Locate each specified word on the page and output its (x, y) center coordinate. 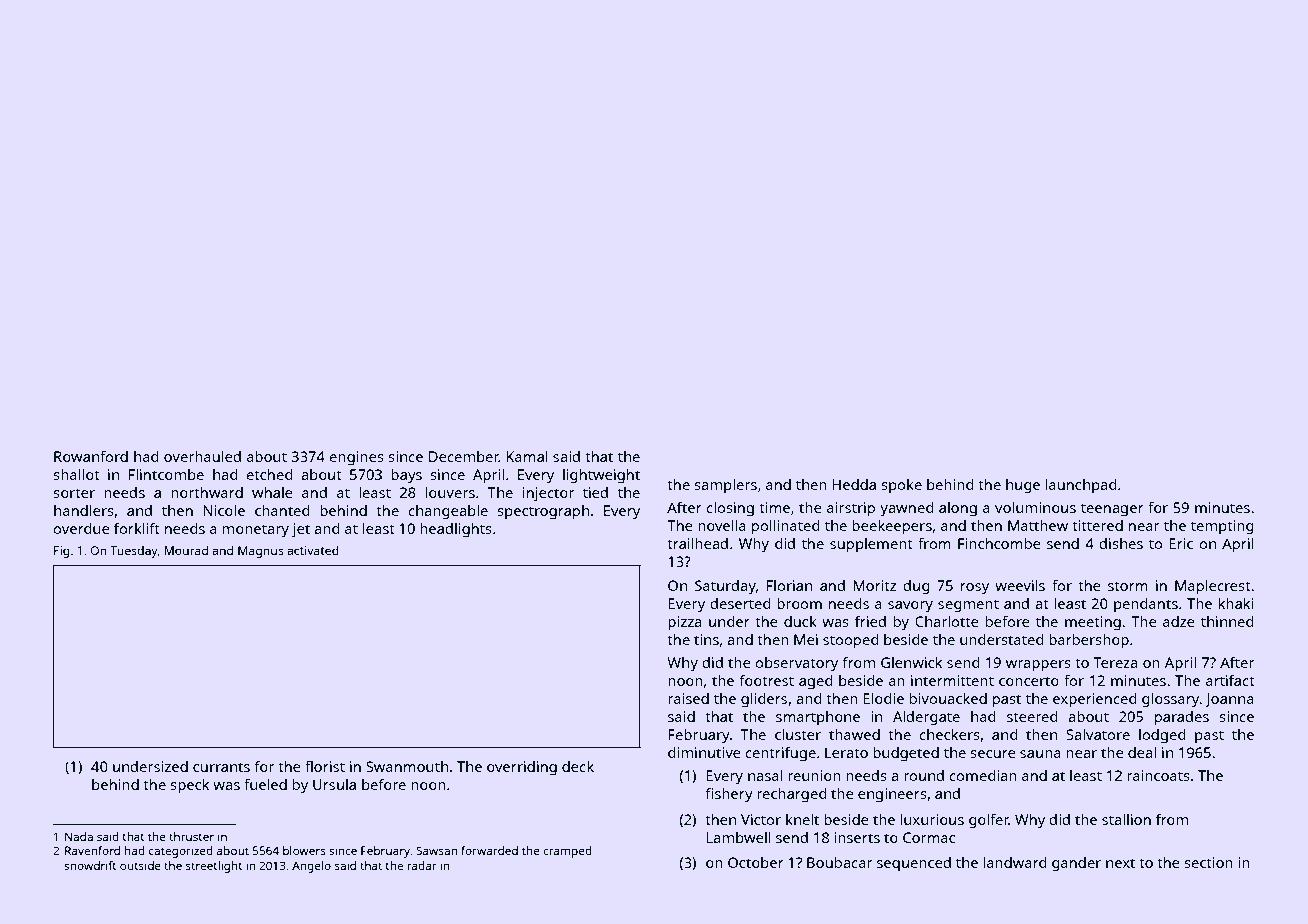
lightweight (601, 476)
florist (325, 766)
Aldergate (926, 718)
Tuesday (134, 552)
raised (688, 698)
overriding (522, 768)
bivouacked (948, 698)
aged (816, 682)
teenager (1112, 510)
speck (189, 786)
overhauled (202, 456)
